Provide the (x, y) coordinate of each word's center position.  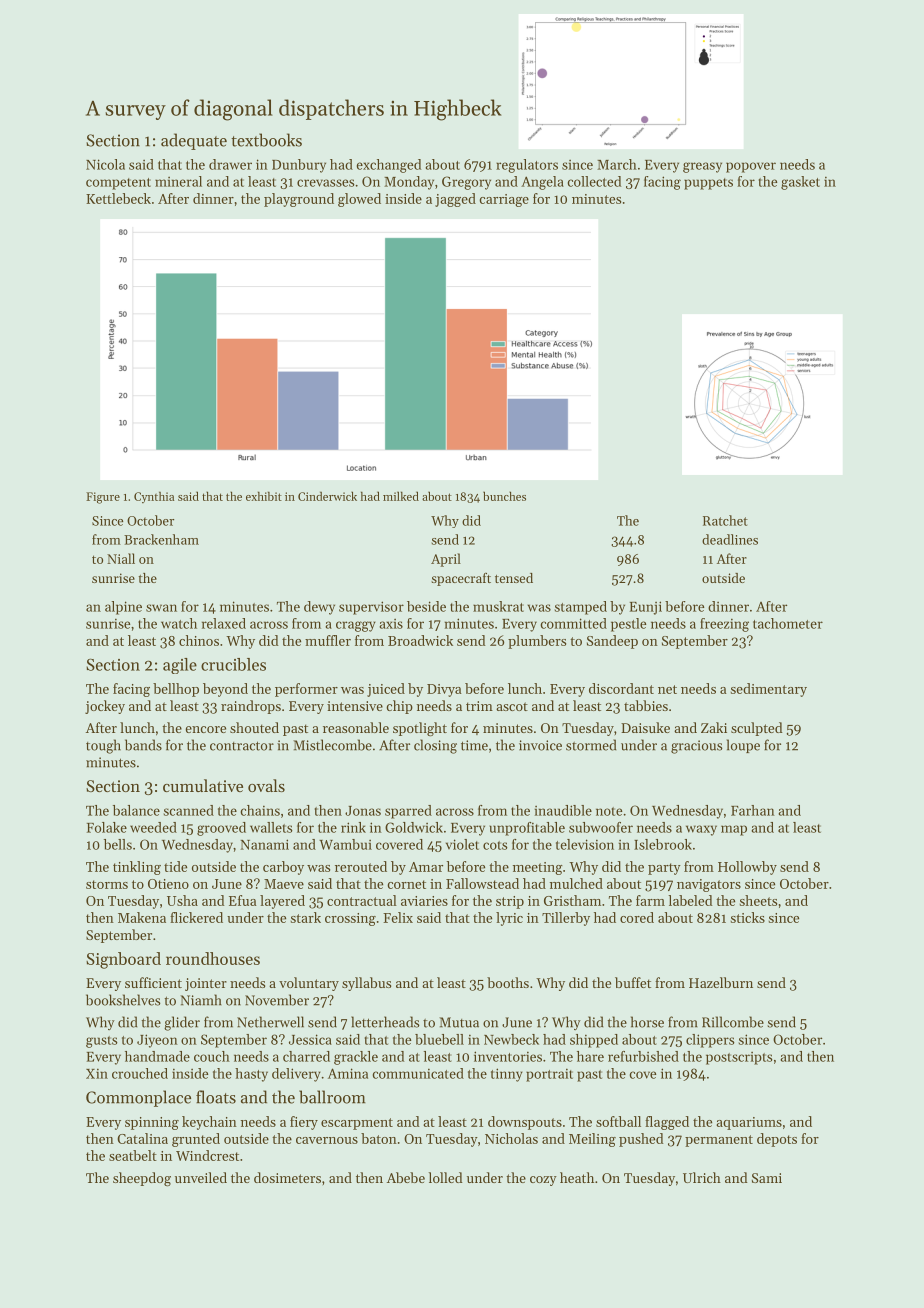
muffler (328, 640)
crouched (140, 1073)
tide (175, 866)
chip (399, 707)
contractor (242, 746)
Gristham (572, 900)
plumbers (537, 642)
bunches (504, 496)
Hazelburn (721, 982)
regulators (527, 166)
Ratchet (725, 520)
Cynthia (154, 497)
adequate (194, 141)
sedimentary (769, 690)
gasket (800, 183)
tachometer (788, 623)
